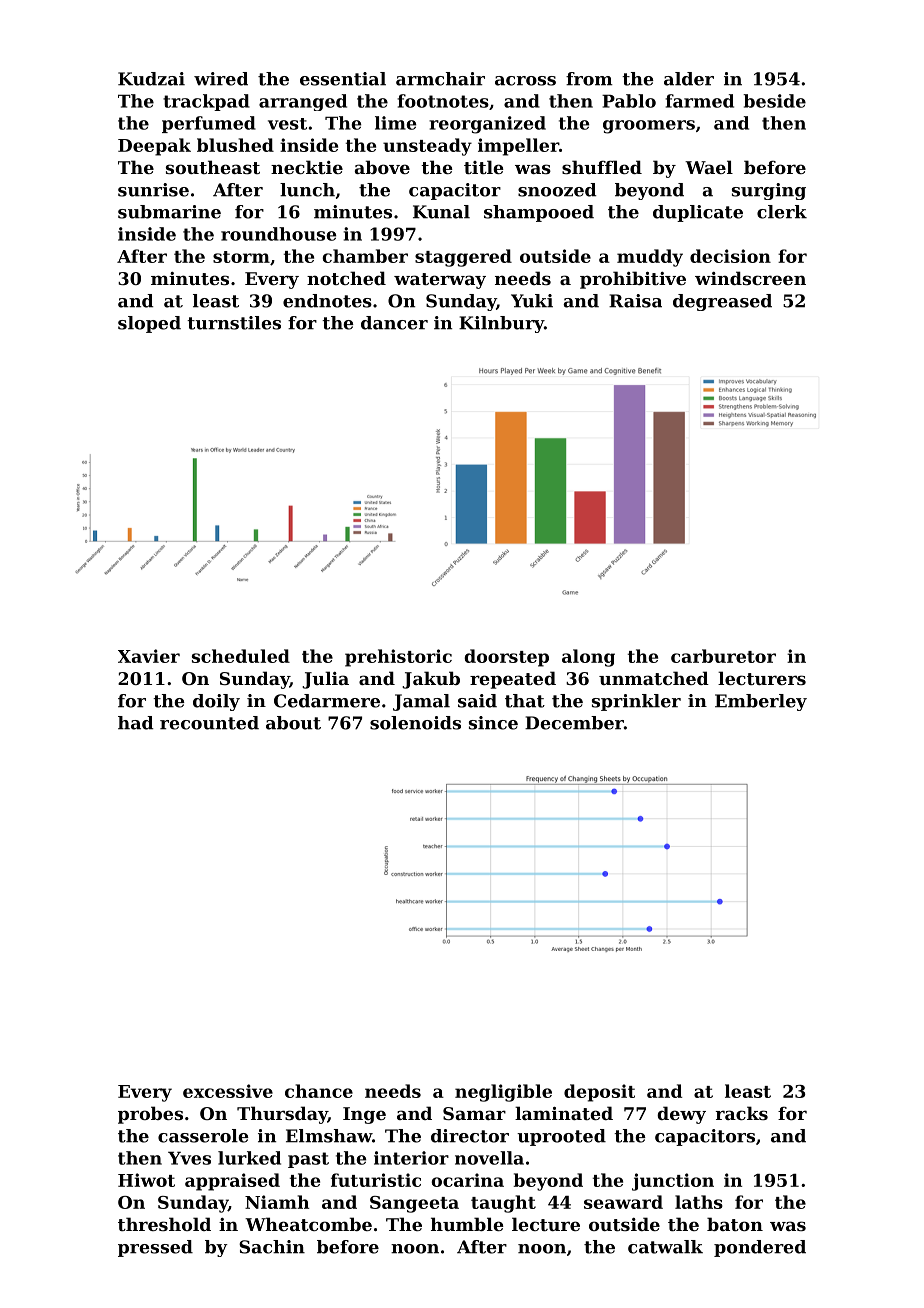  I want to click on perfumed, so click(209, 124).
